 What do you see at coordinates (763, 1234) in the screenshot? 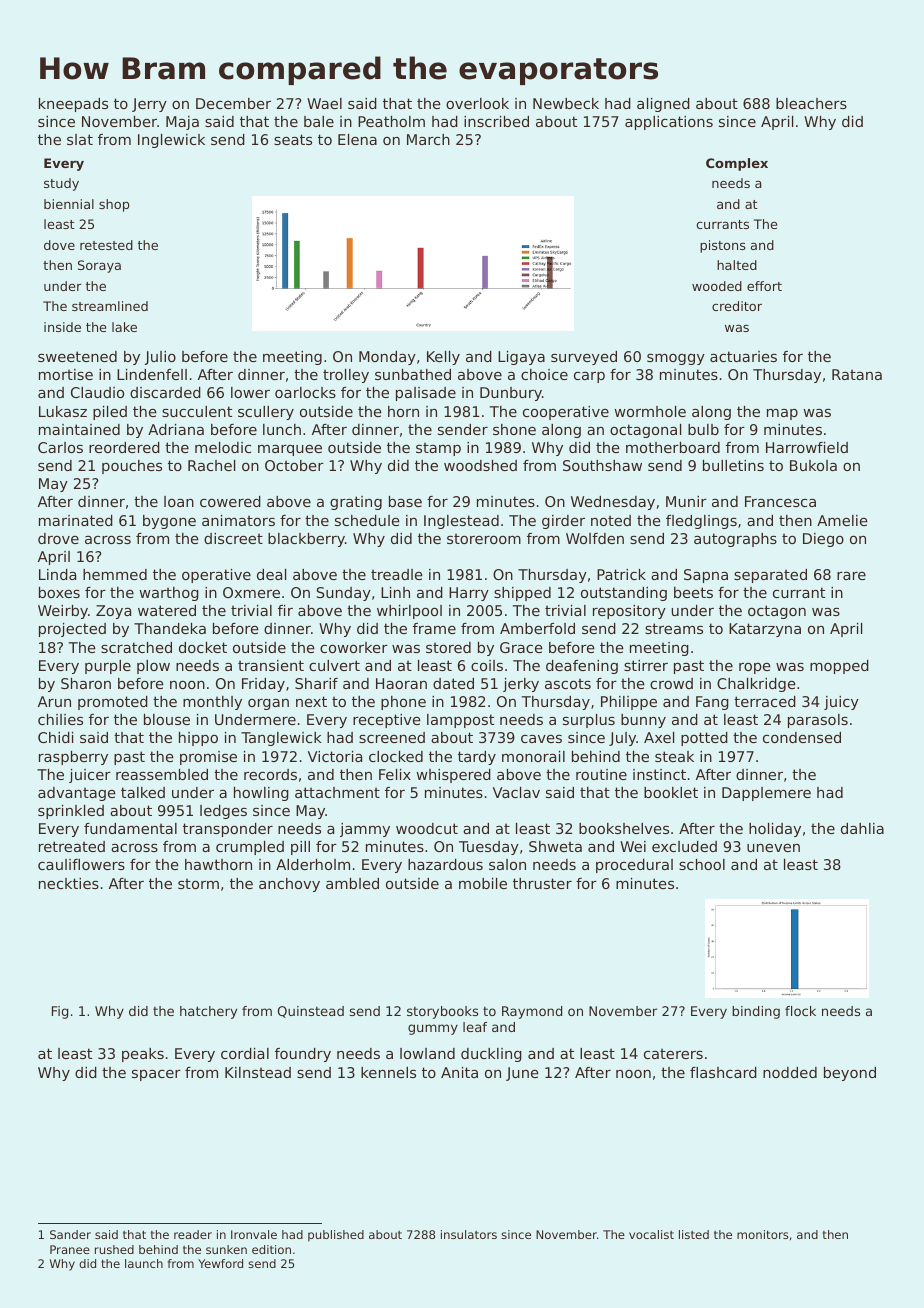
I see `monitors` at bounding box center [763, 1234].
